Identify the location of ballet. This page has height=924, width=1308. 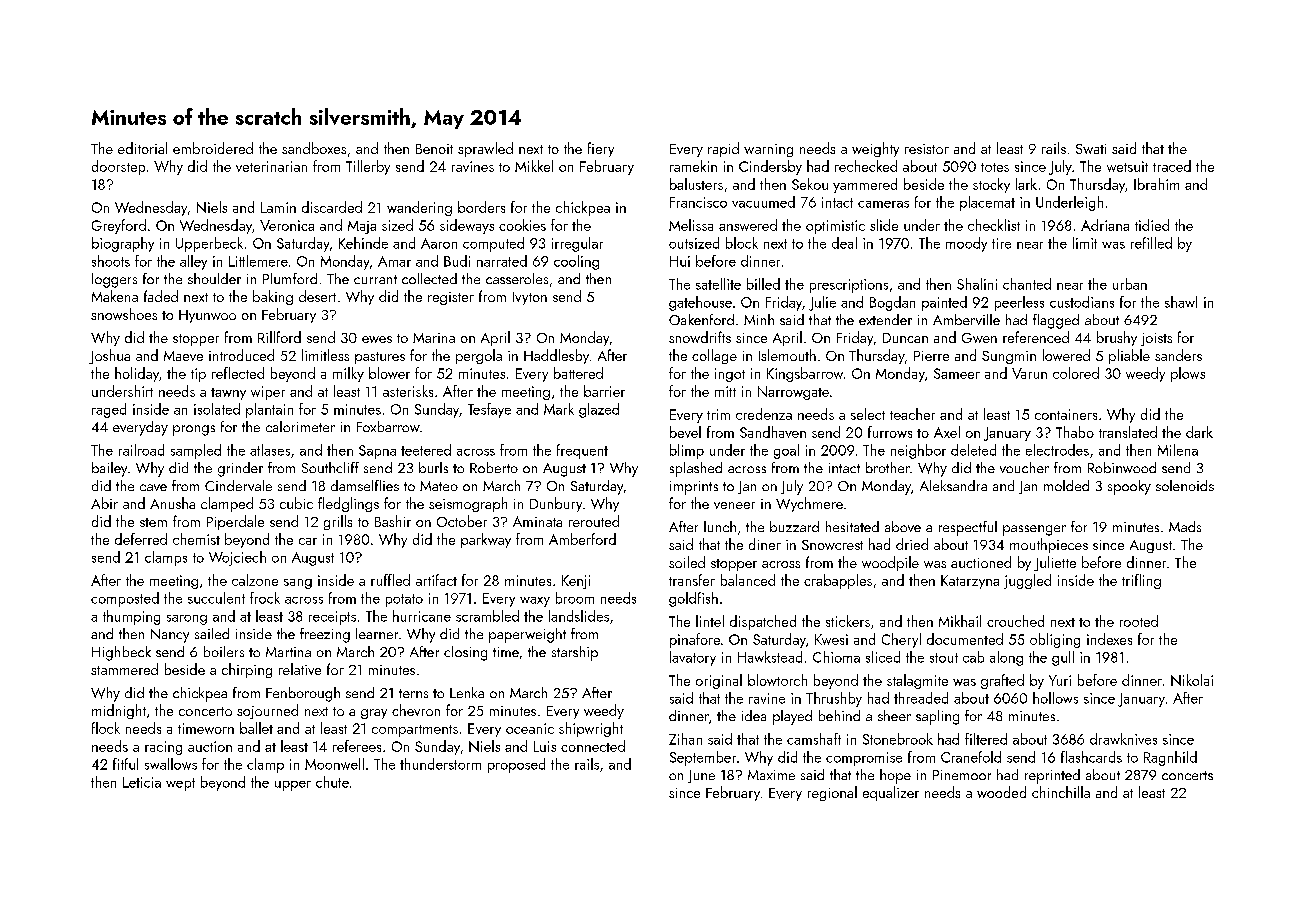
(256, 728).
